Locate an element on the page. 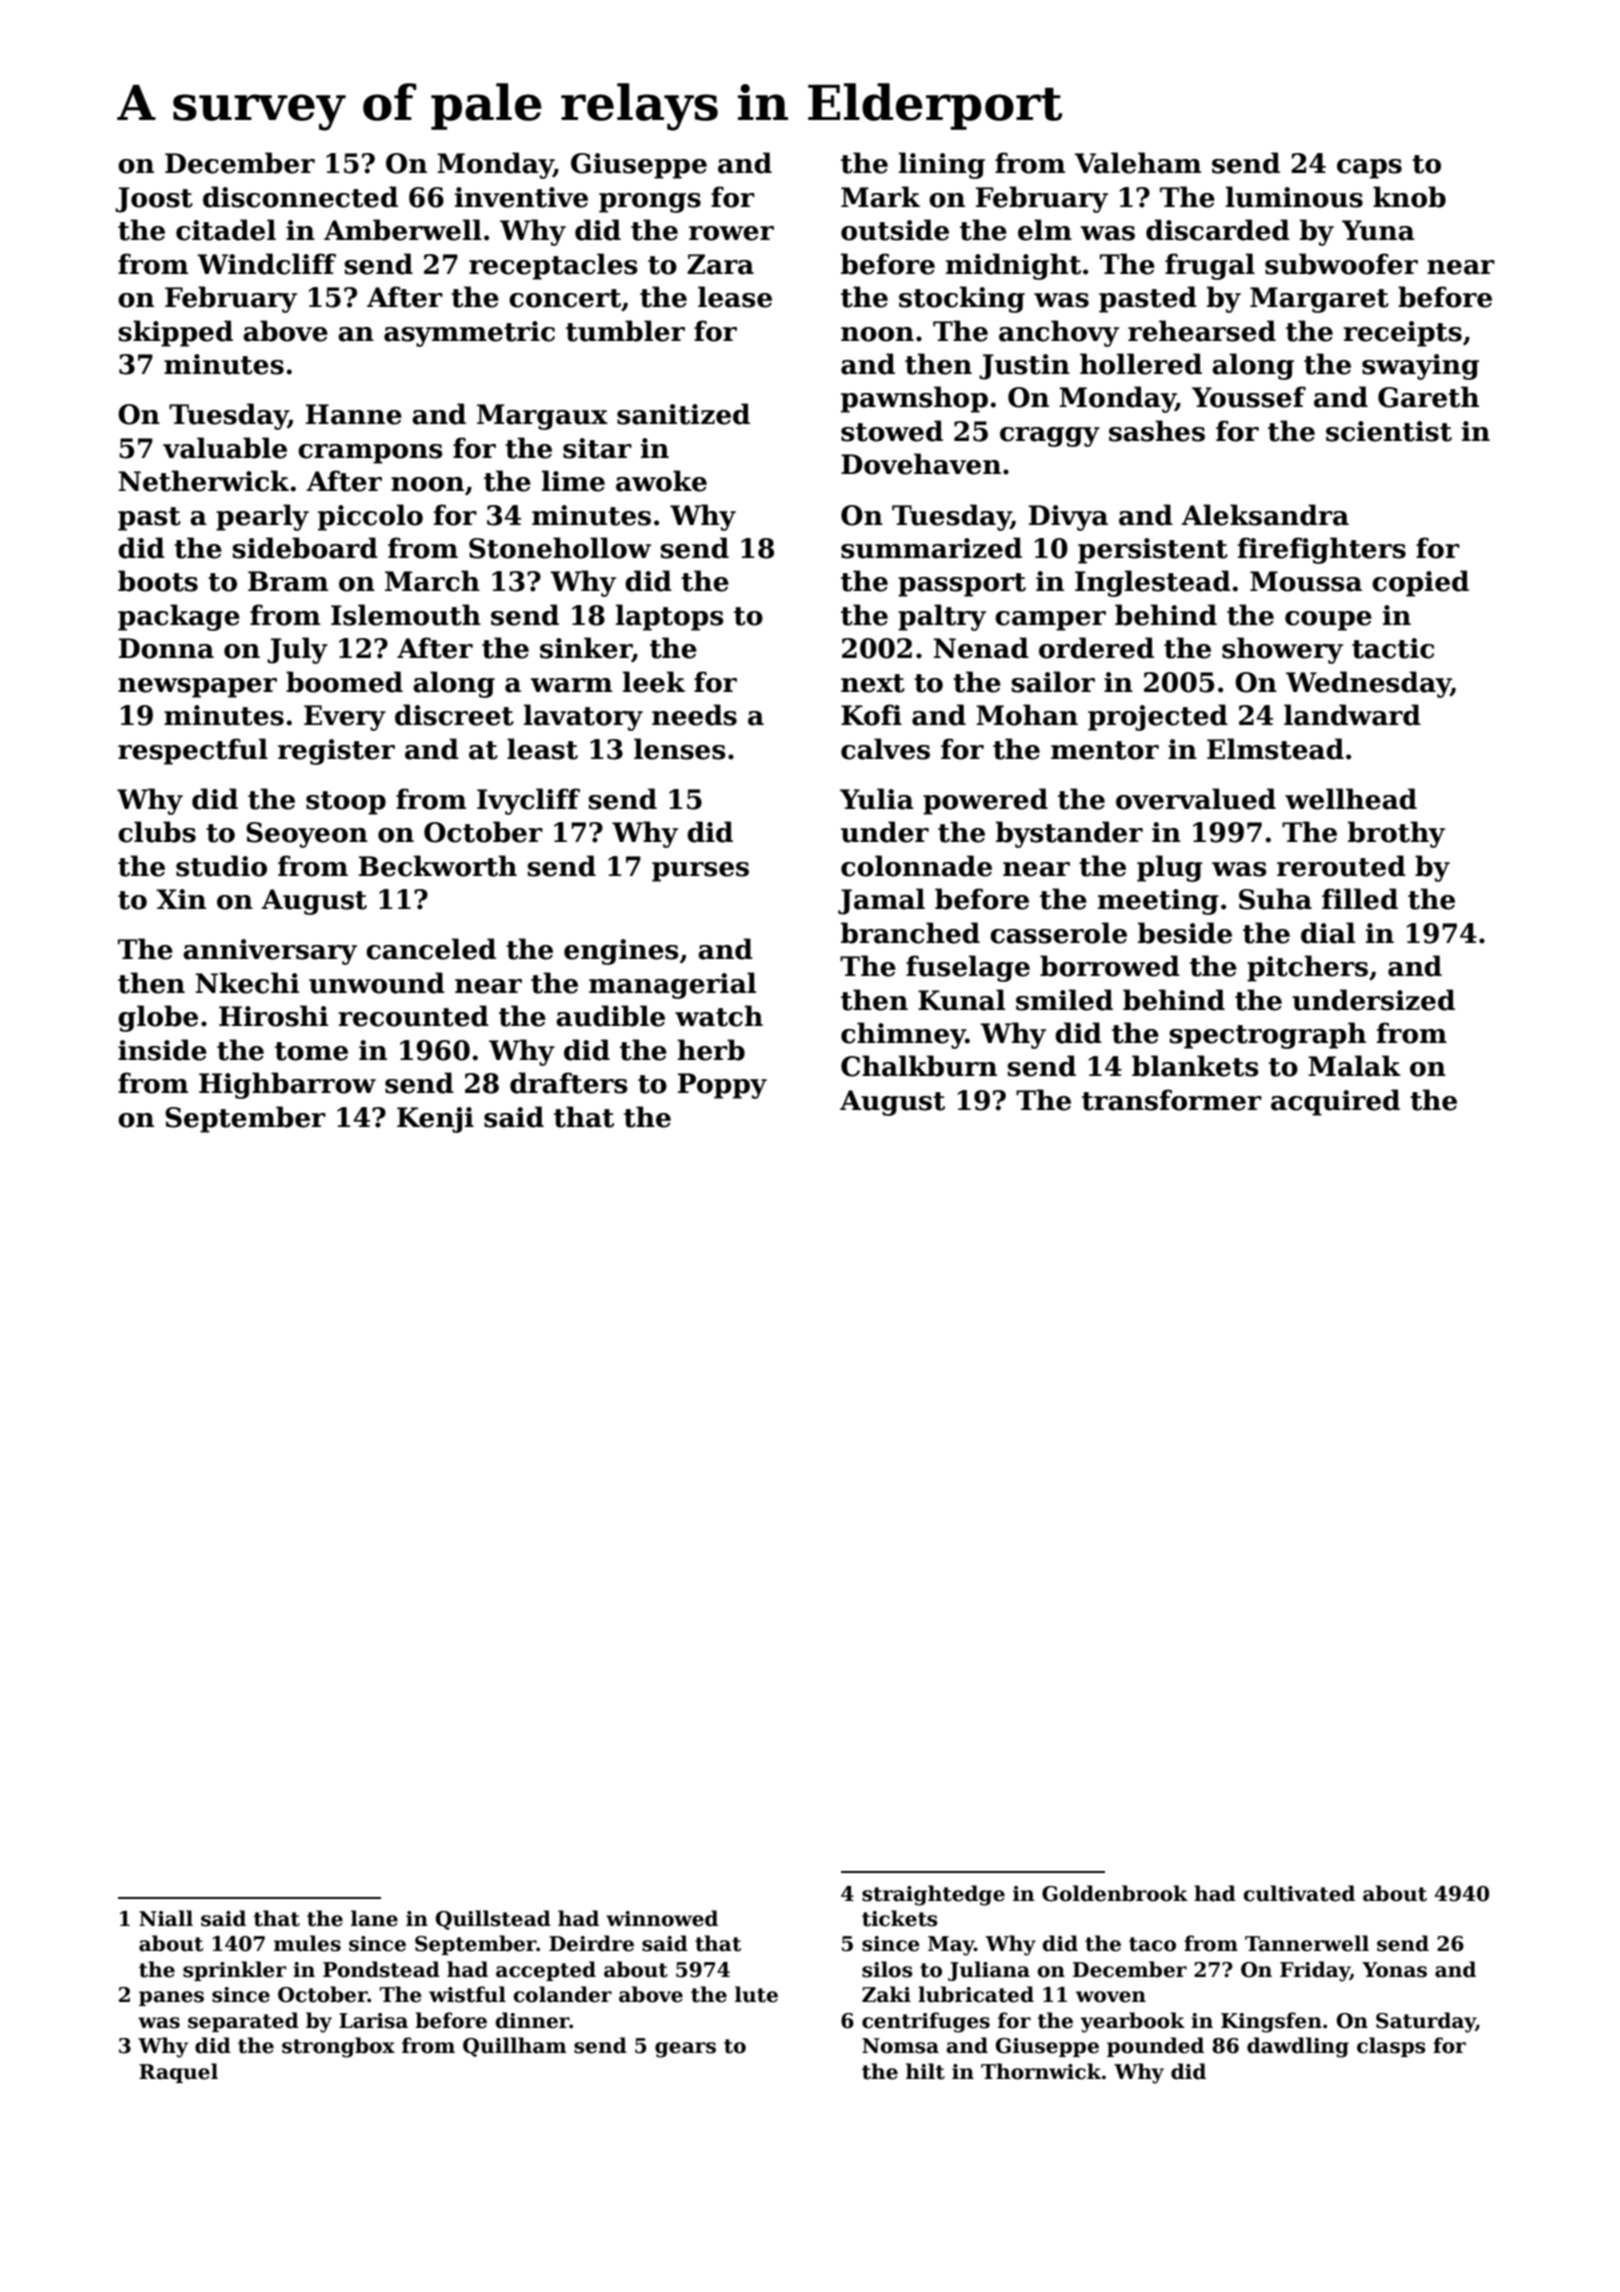 This document has height=2292, width=1620. Margaret is located at coordinates (1319, 300).
